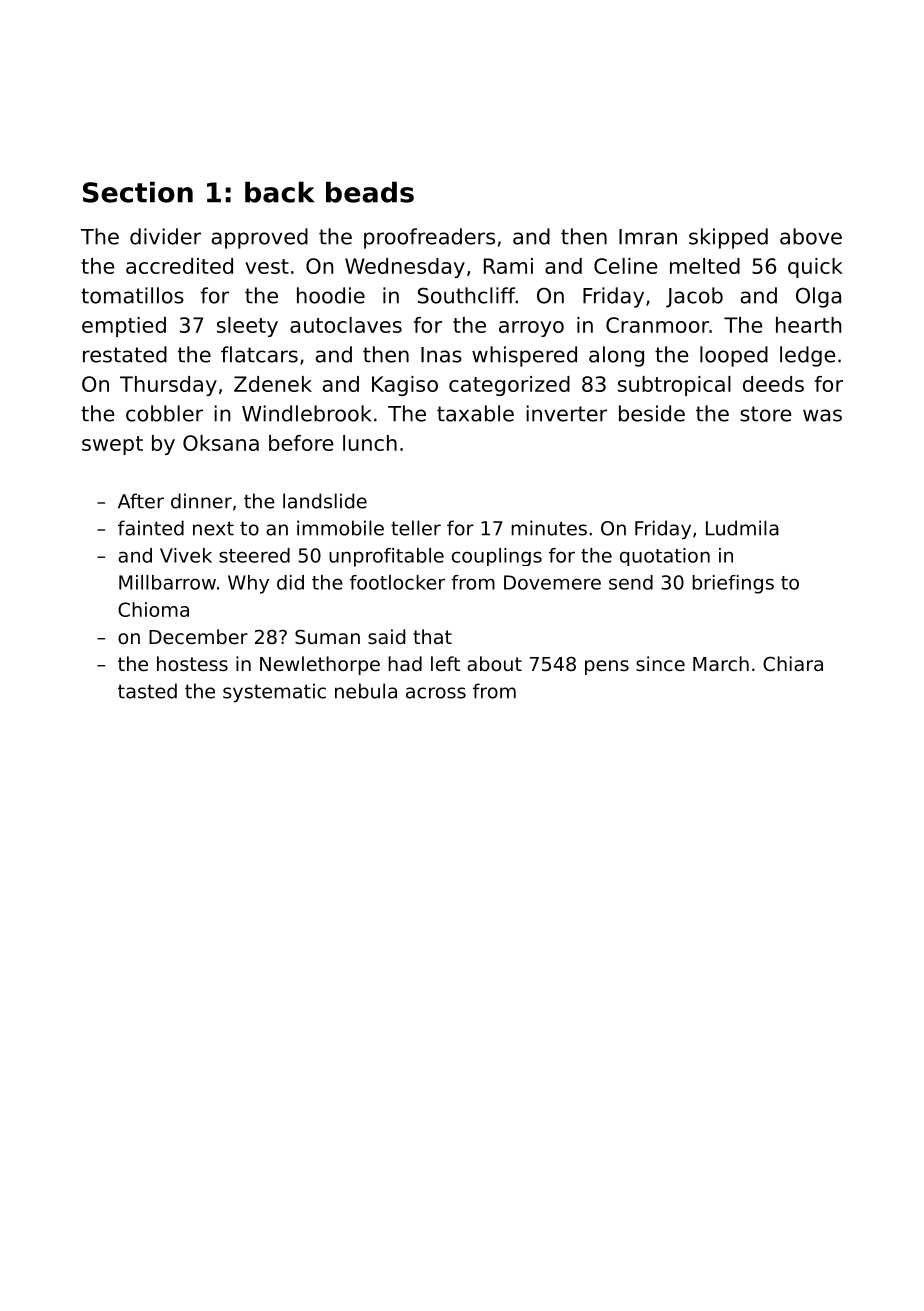  What do you see at coordinates (340, 528) in the screenshot?
I see `immobile` at bounding box center [340, 528].
